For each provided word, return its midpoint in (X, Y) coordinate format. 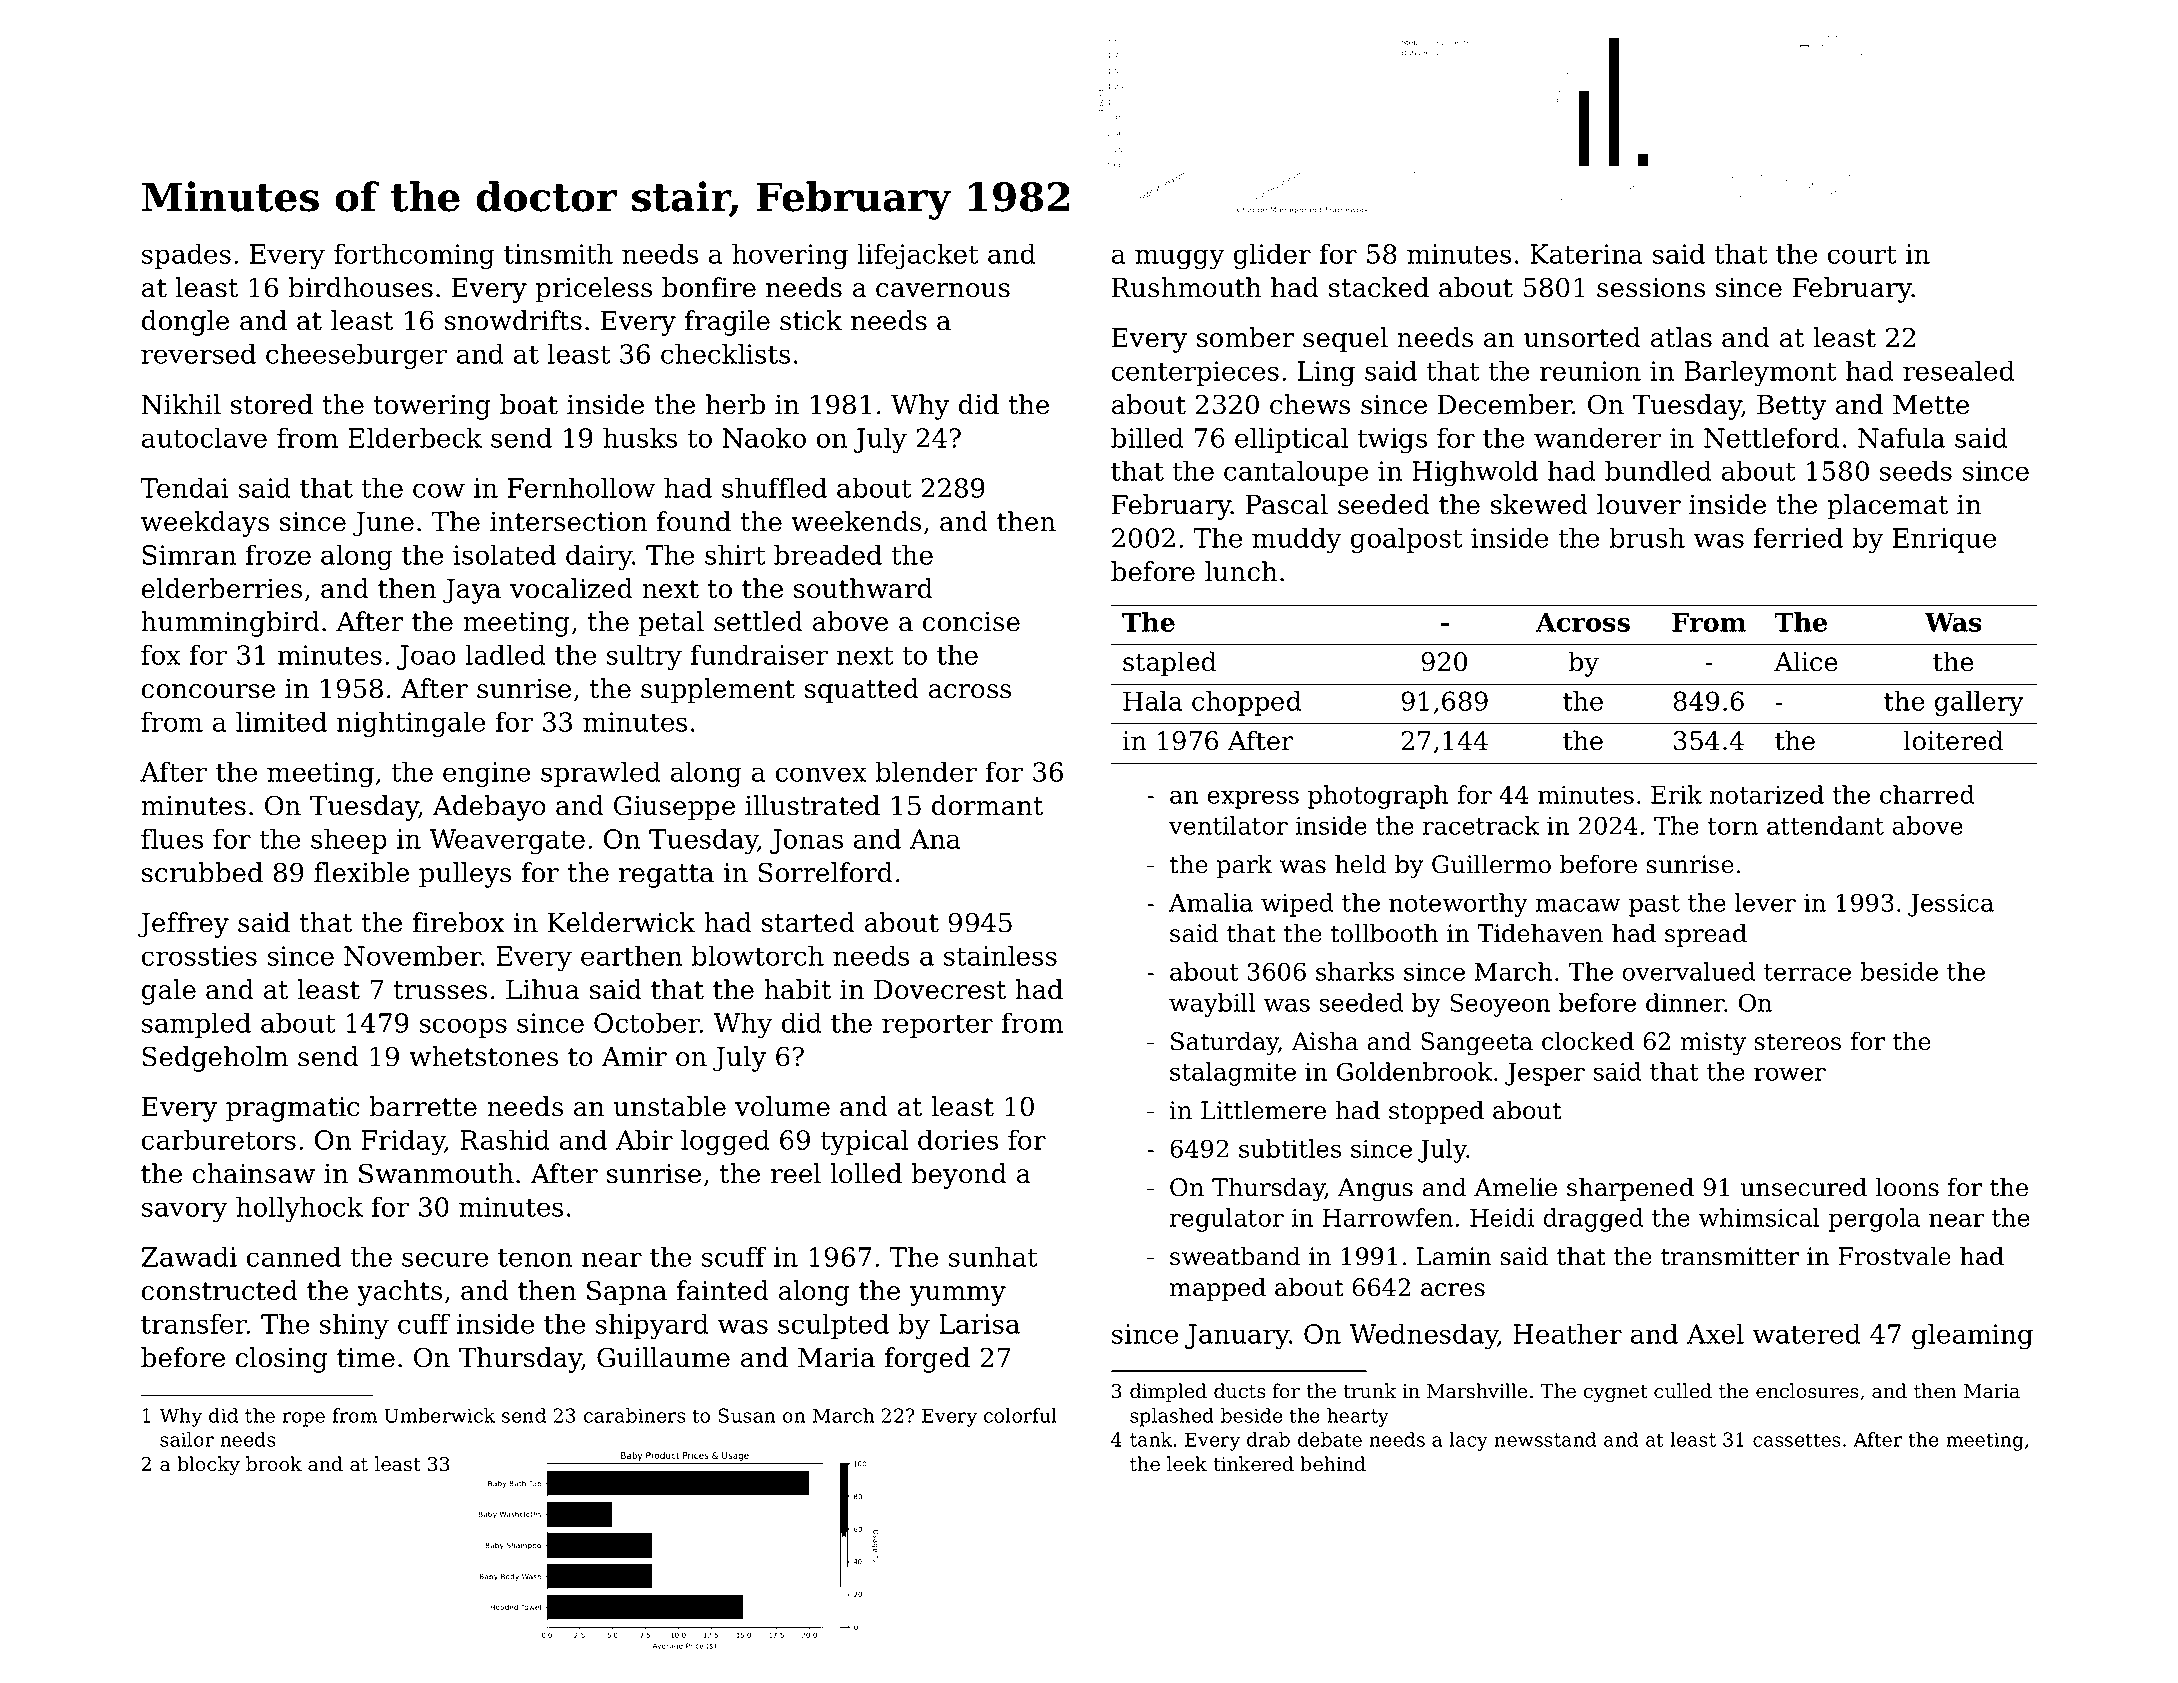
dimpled (1168, 1392)
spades (186, 256)
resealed (1959, 370)
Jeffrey (183, 925)
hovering (790, 256)
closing (282, 1360)
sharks (1355, 971)
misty (1713, 1044)
